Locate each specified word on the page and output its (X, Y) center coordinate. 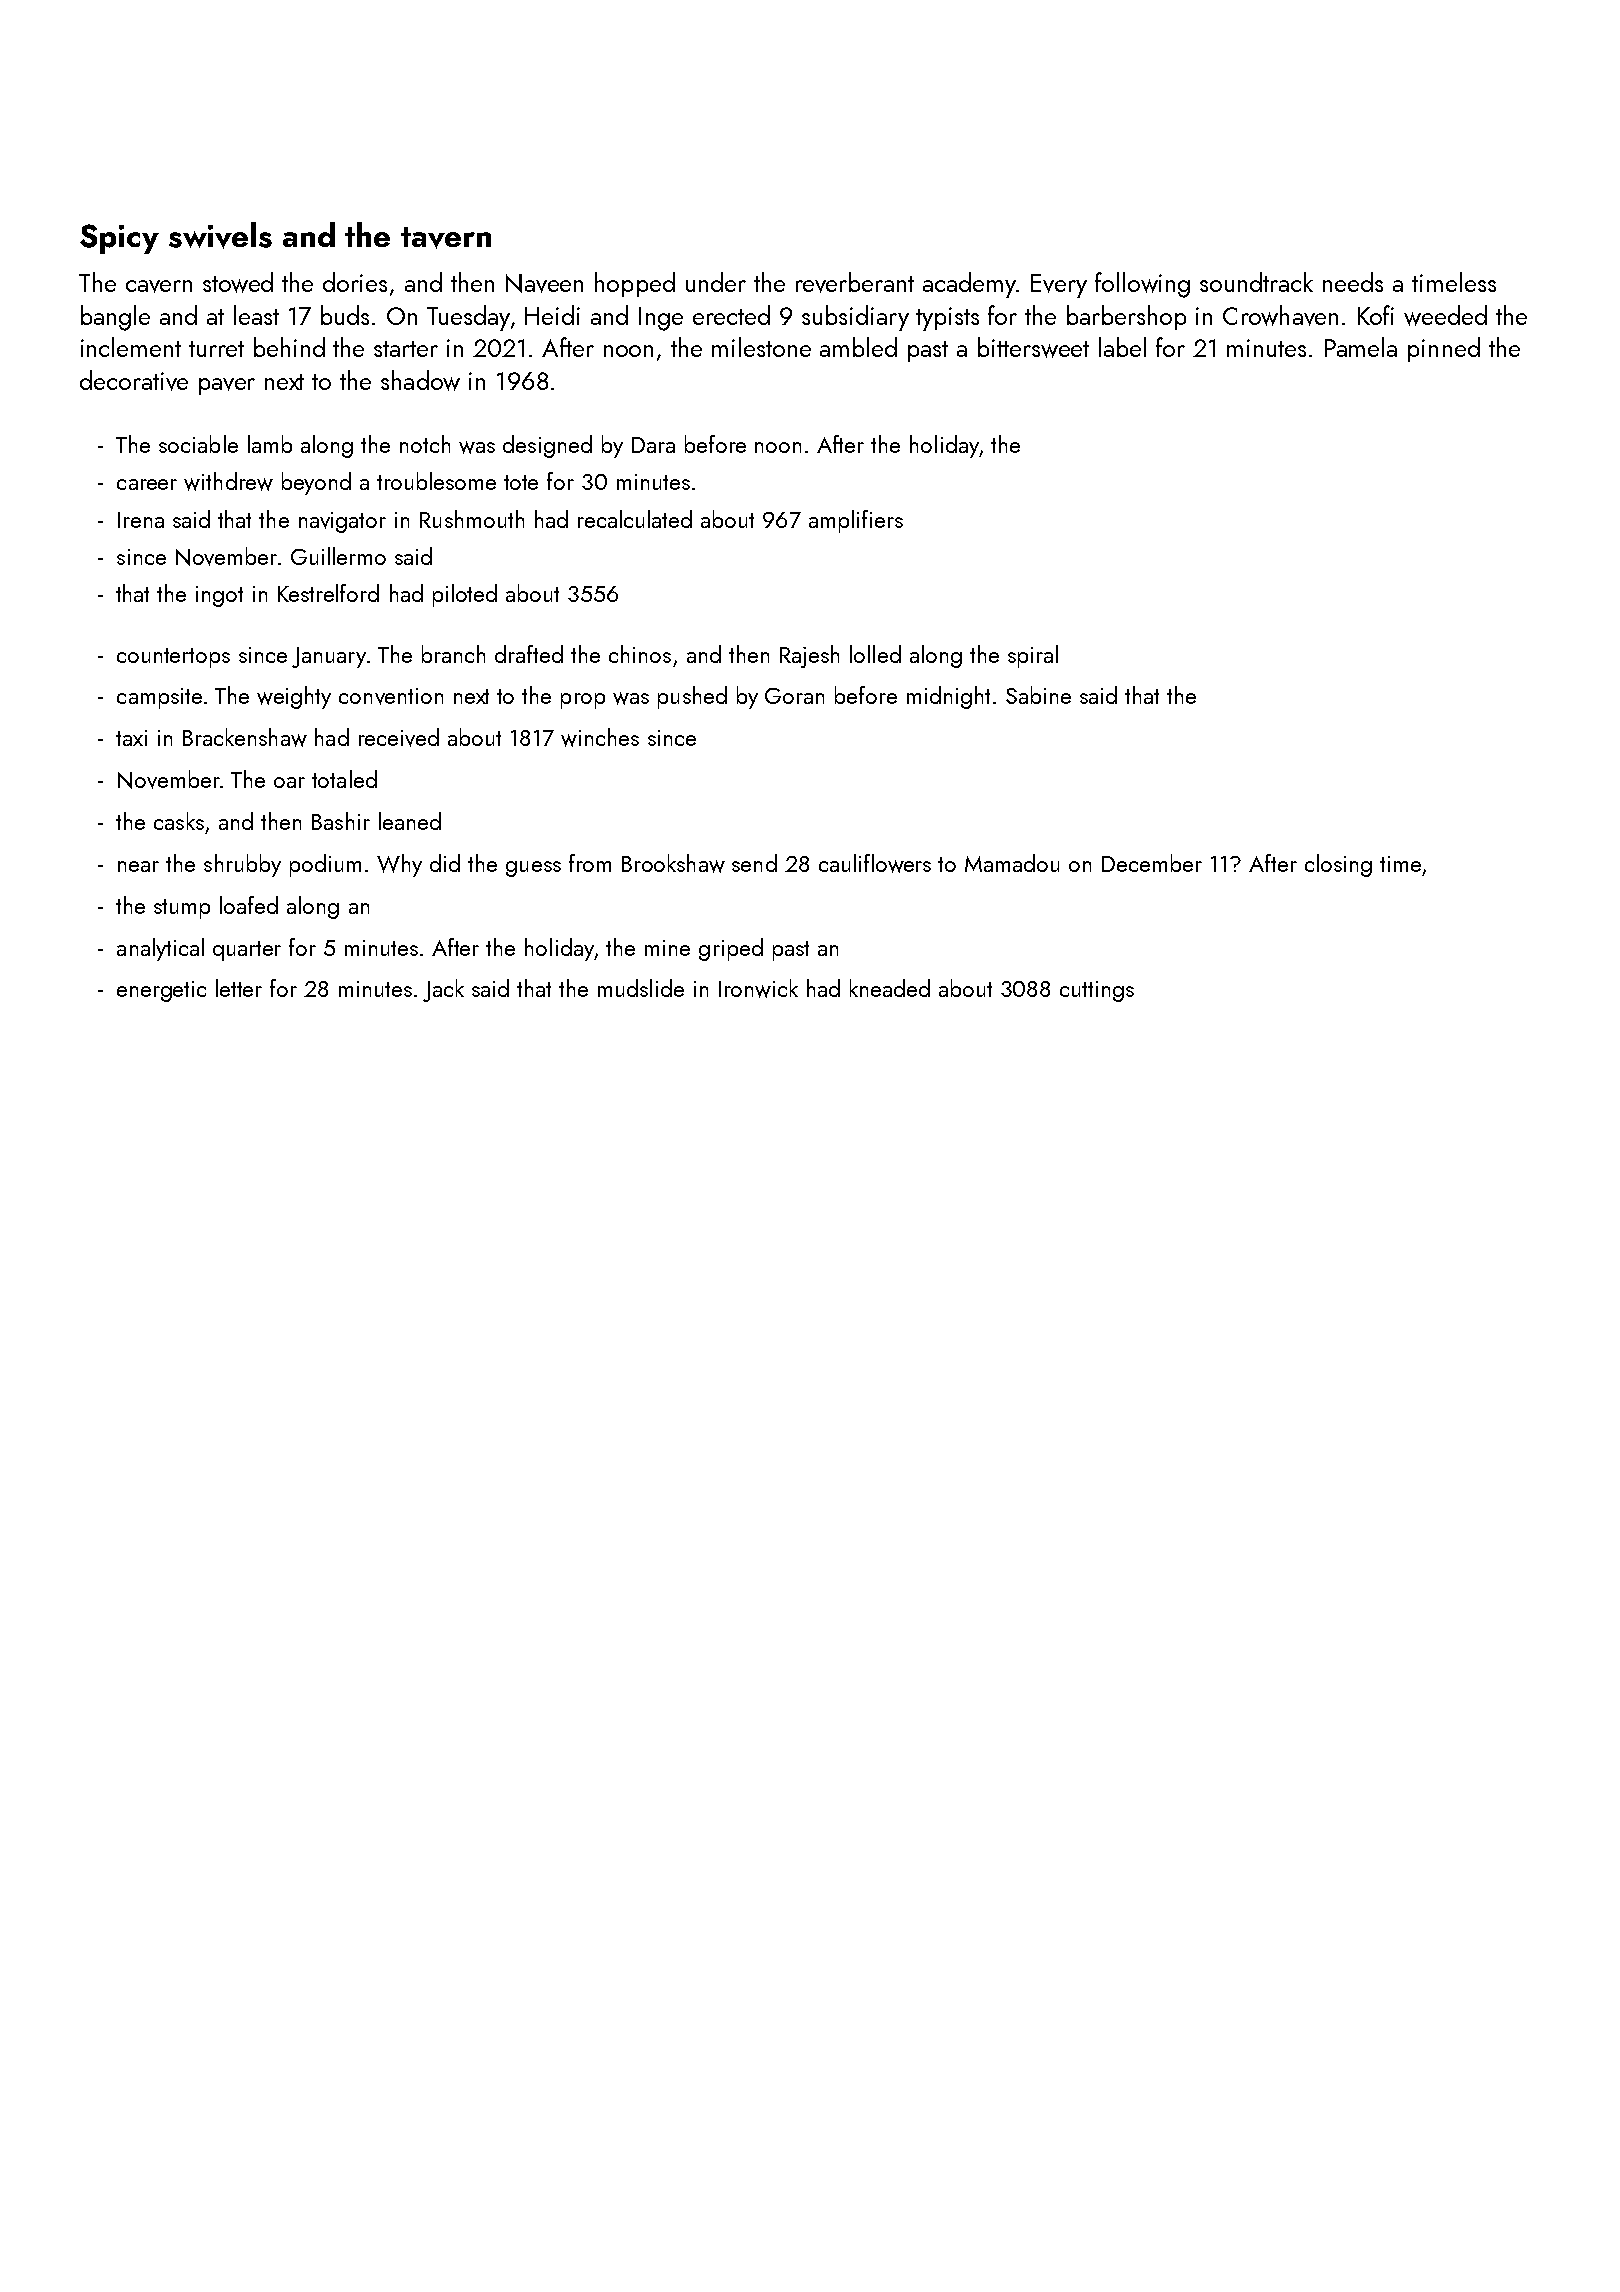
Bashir (341, 821)
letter (239, 988)
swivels (220, 235)
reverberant (855, 282)
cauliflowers (875, 863)
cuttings (1097, 991)
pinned (1444, 349)
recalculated (635, 519)
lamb (270, 444)
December (1152, 863)
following (1142, 285)
